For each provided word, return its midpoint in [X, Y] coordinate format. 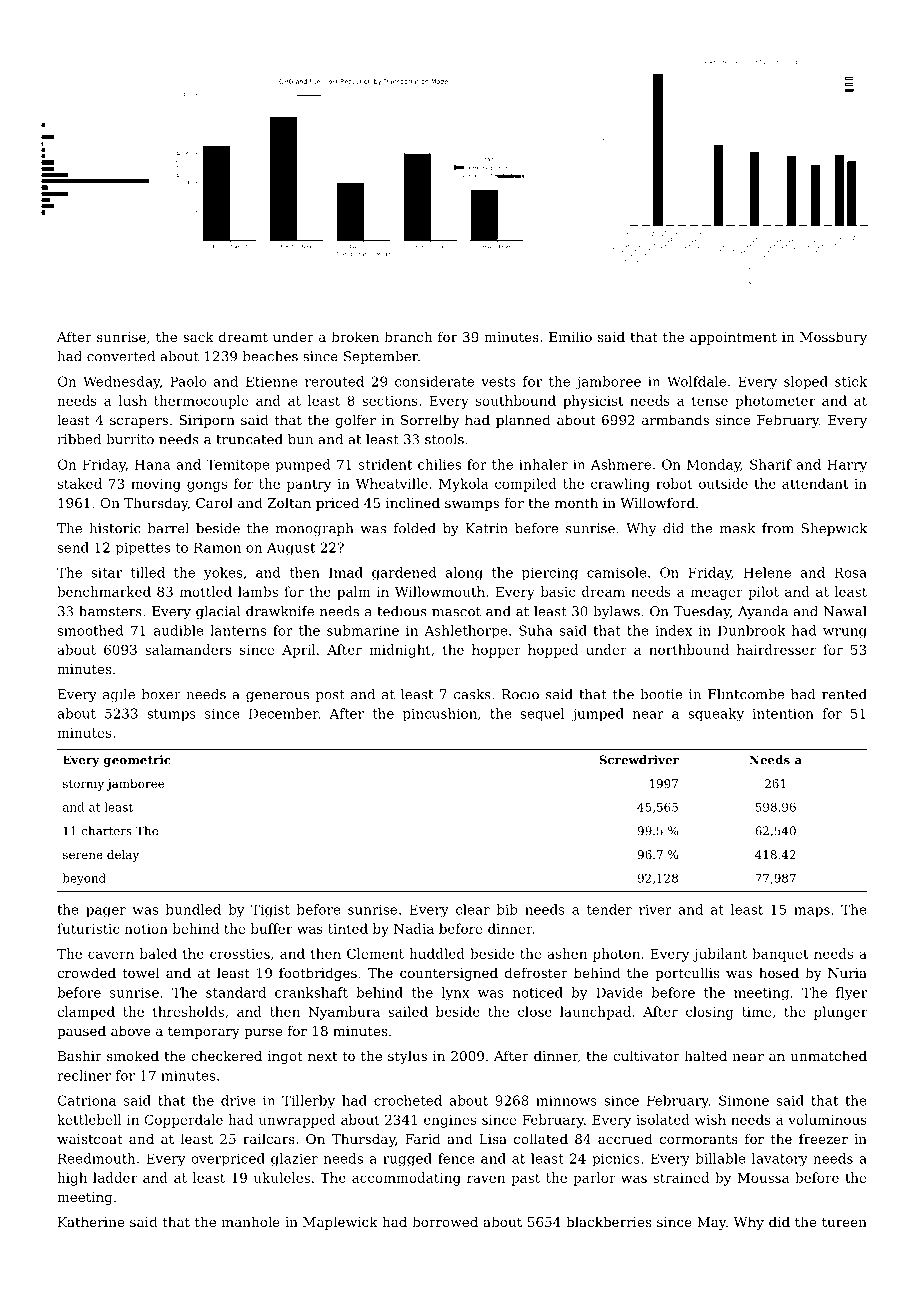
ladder [115, 1177]
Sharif [771, 464]
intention [783, 713]
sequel [542, 714]
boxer [161, 694]
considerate [434, 381]
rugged [407, 1160]
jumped [597, 715]
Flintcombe [746, 694]
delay [123, 856]
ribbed [79, 439]
